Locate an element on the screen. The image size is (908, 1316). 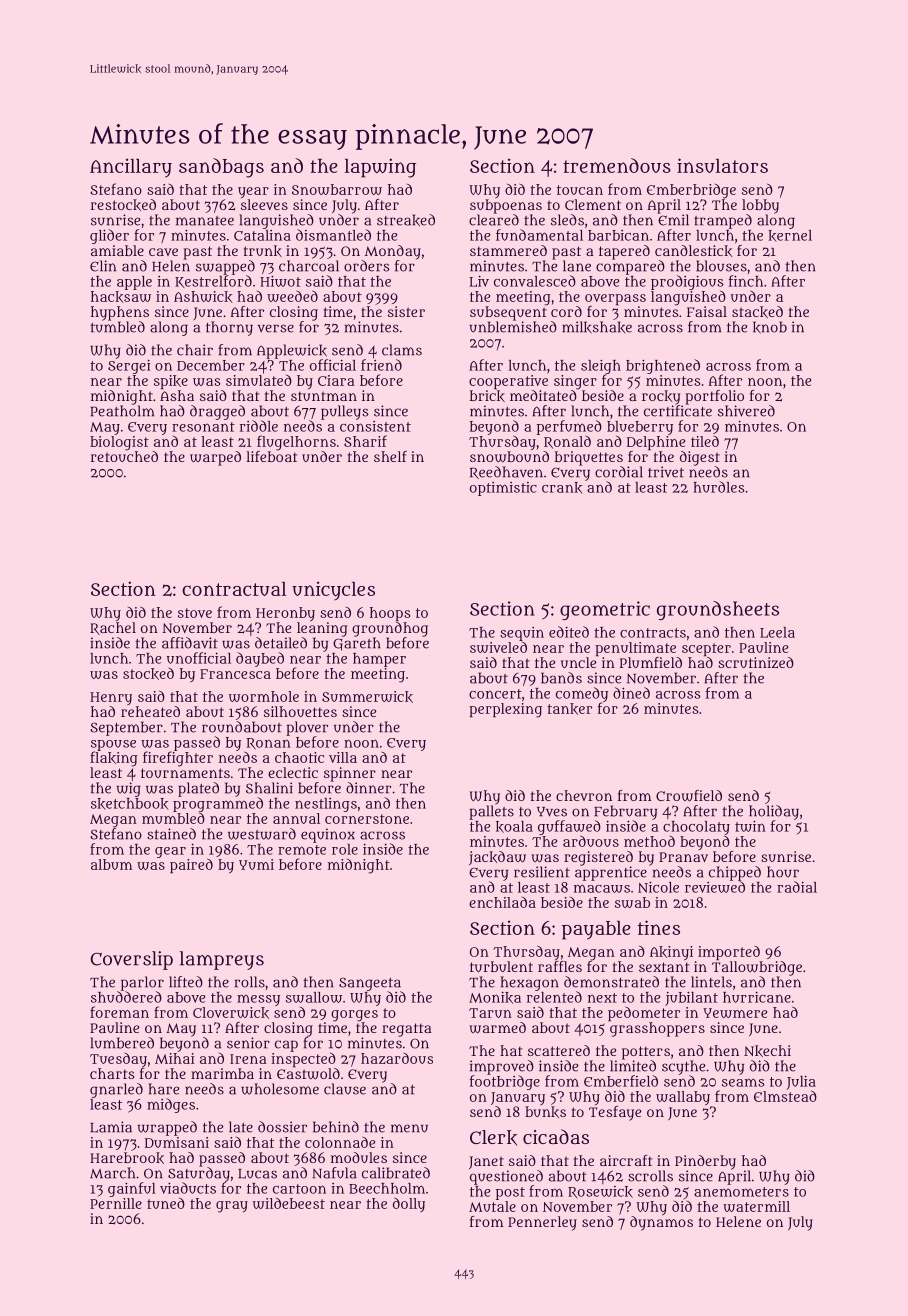
Pernille is located at coordinates (116, 1203).
